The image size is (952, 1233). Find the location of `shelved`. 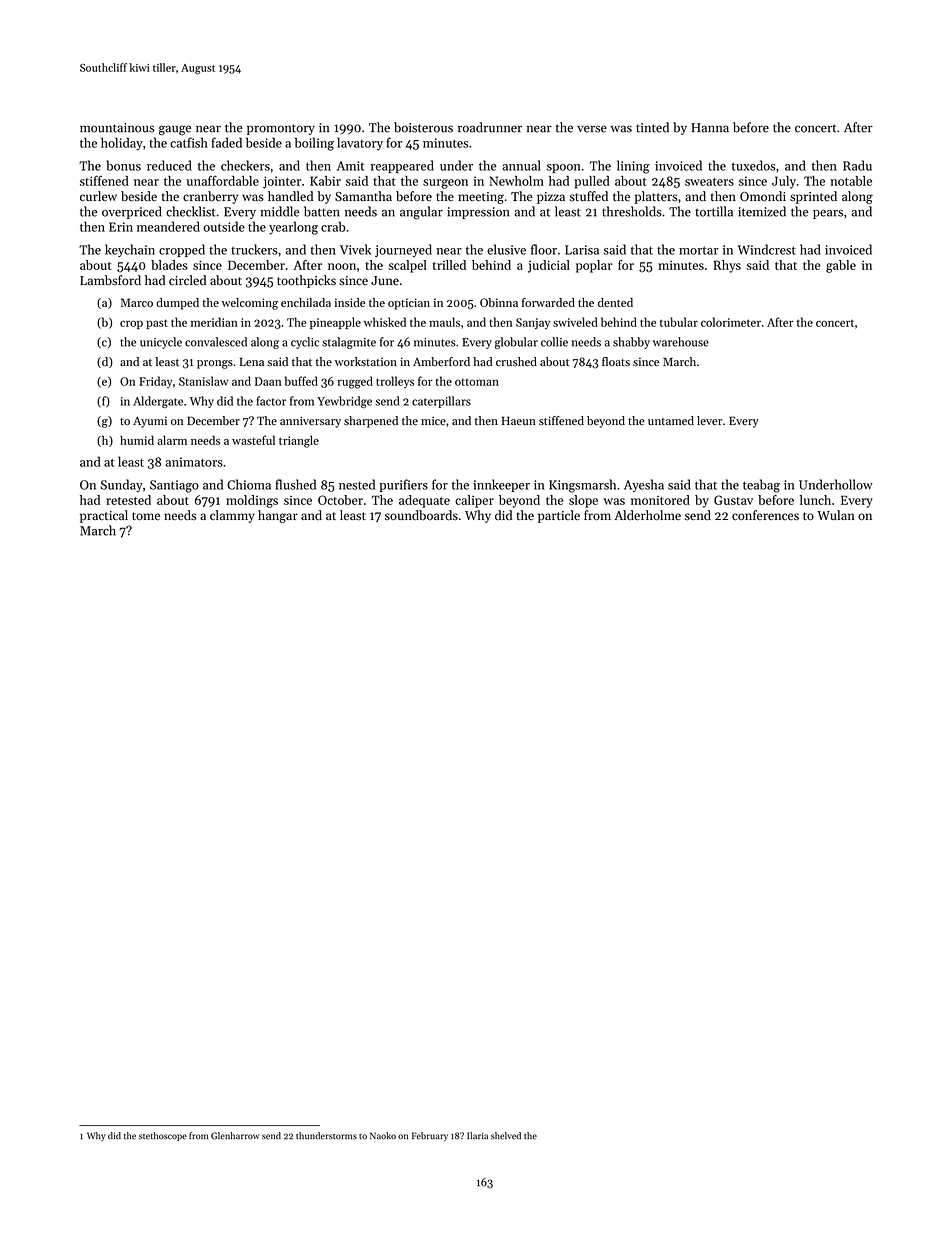

shelved is located at coordinates (506, 1136).
